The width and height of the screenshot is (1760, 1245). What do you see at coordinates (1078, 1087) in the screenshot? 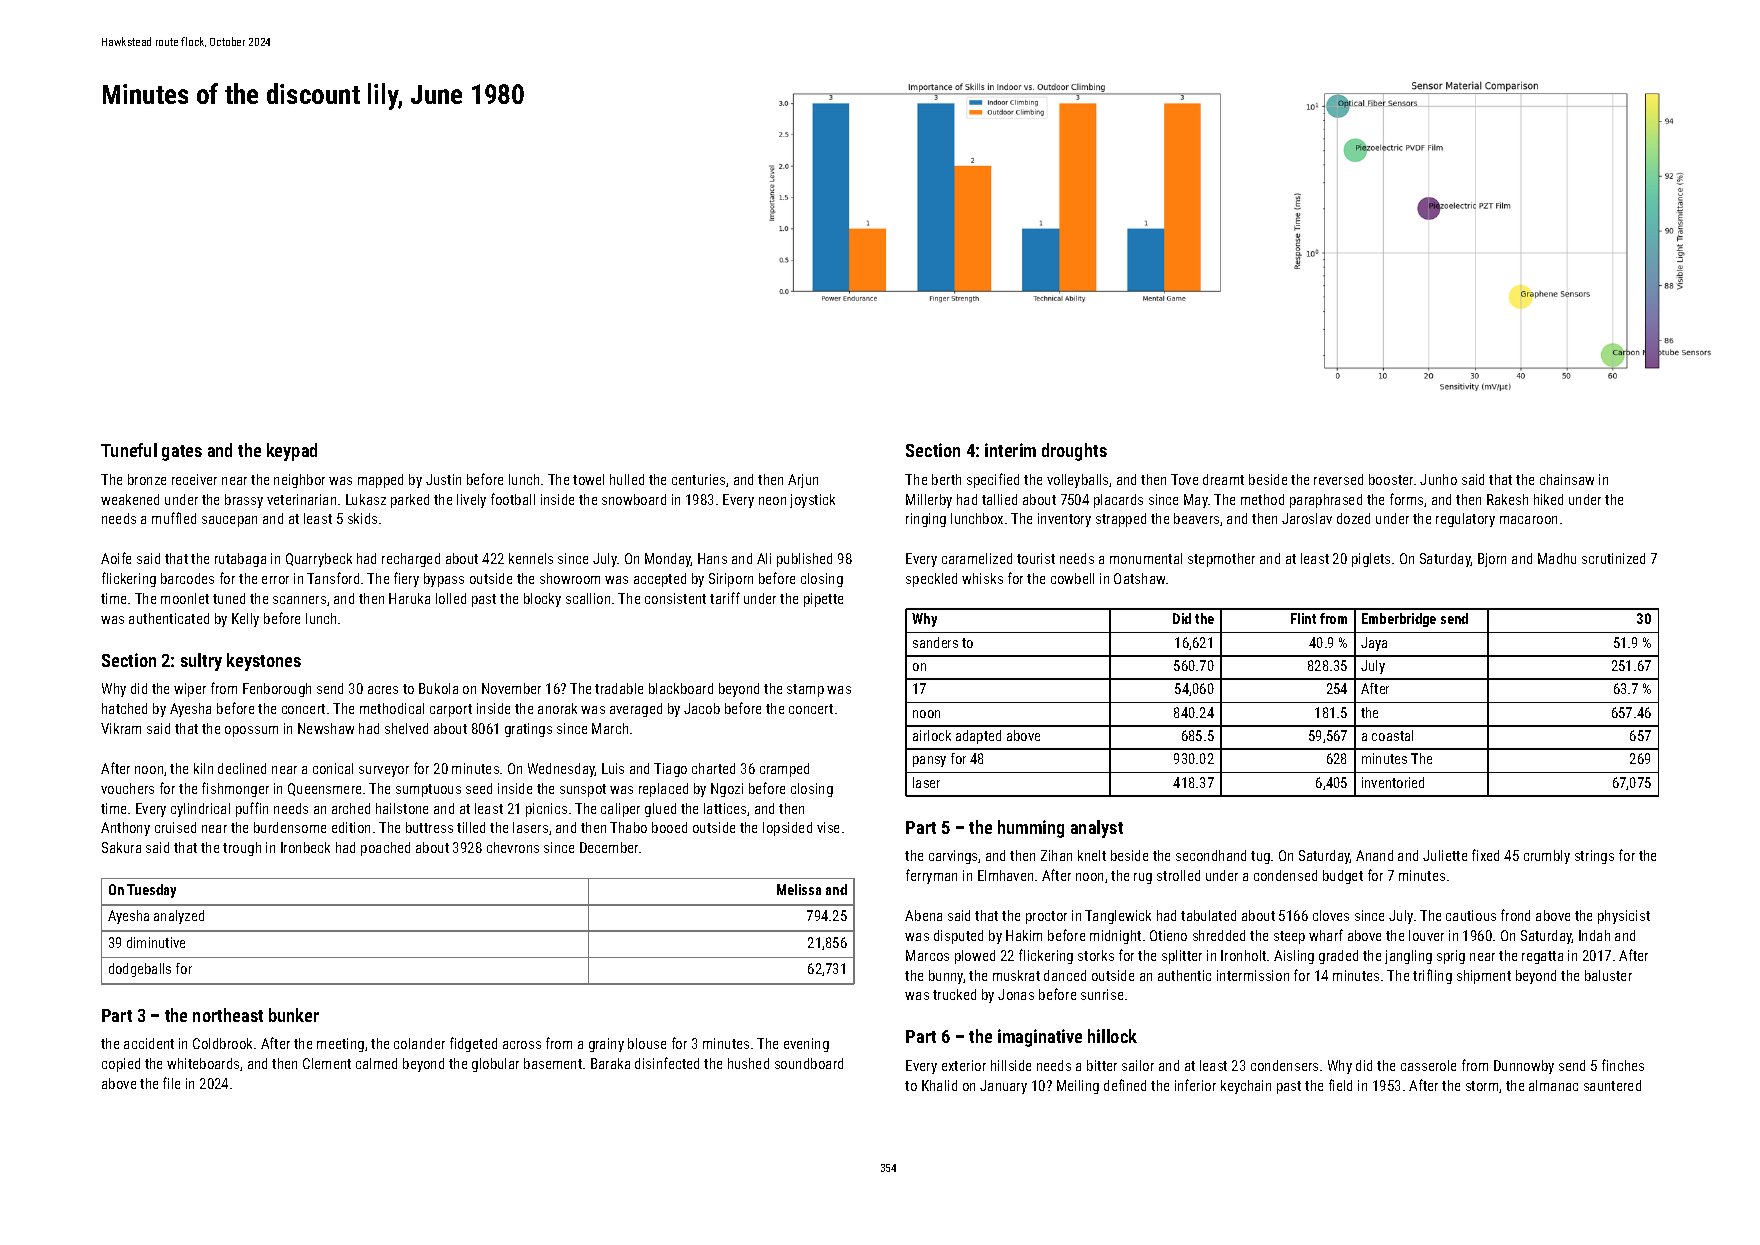
I see `Meiling` at bounding box center [1078, 1087].
